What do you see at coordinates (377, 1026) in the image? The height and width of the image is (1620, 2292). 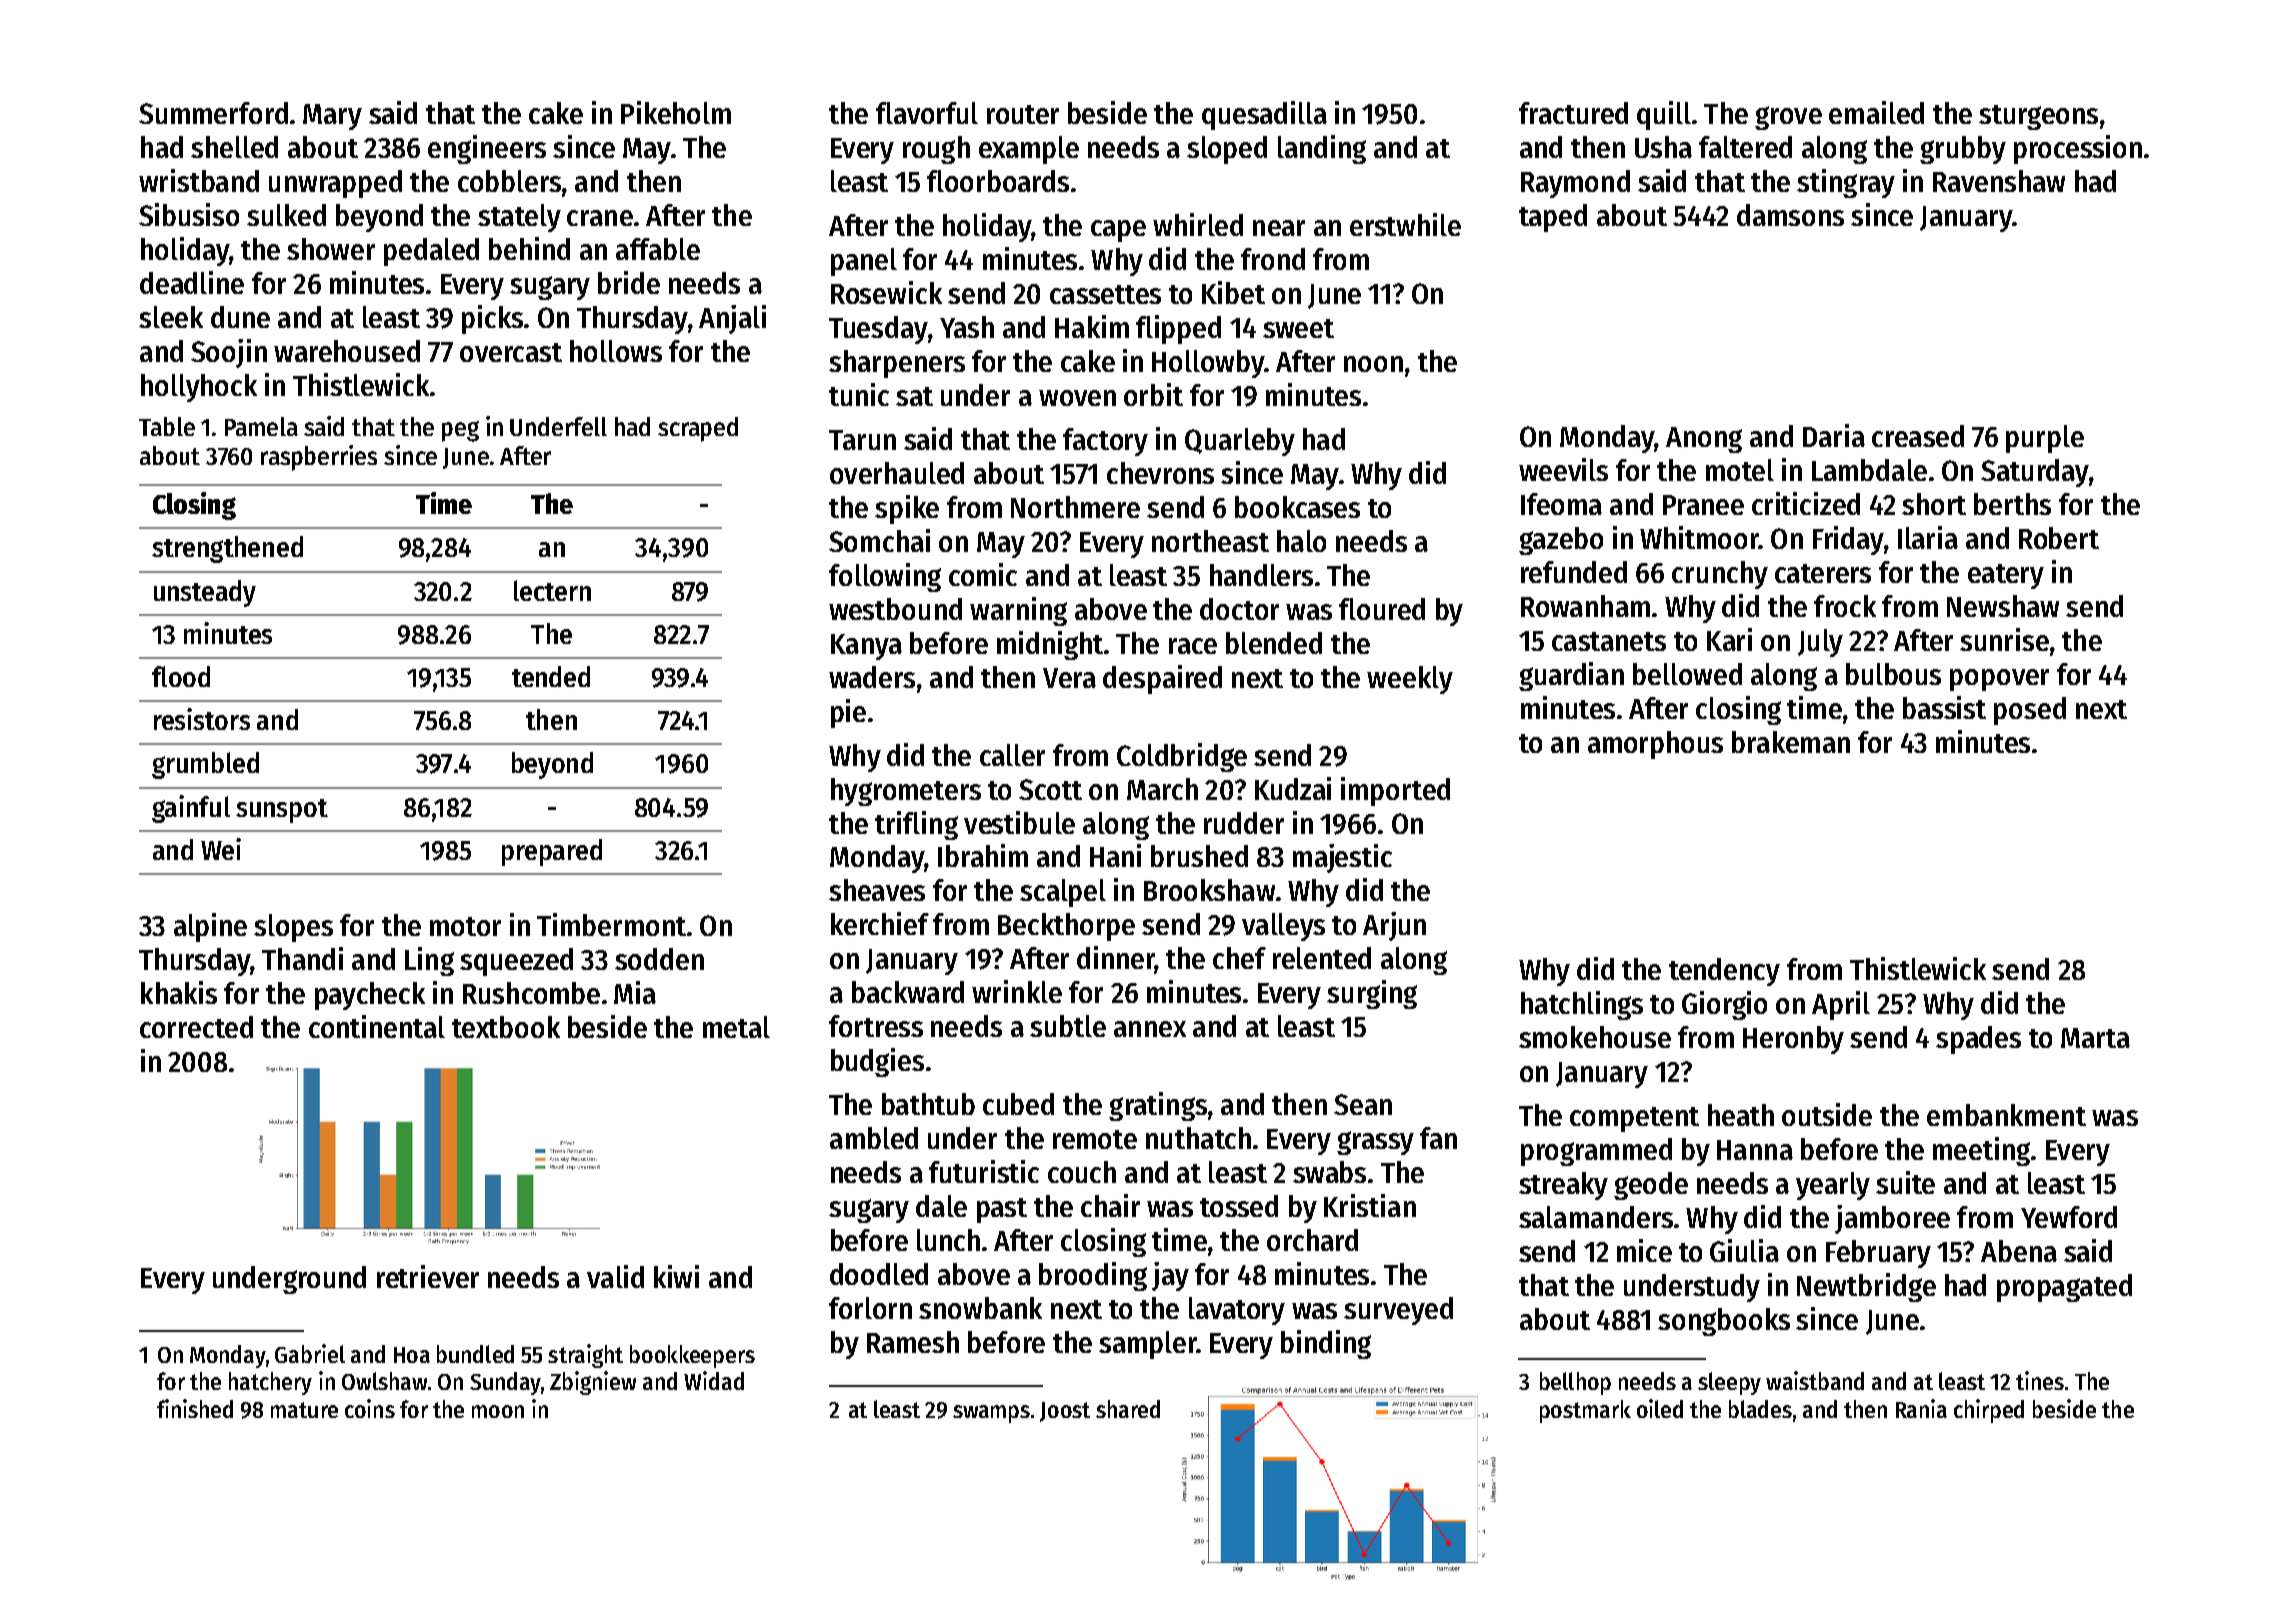 I see `continental` at bounding box center [377, 1026].
